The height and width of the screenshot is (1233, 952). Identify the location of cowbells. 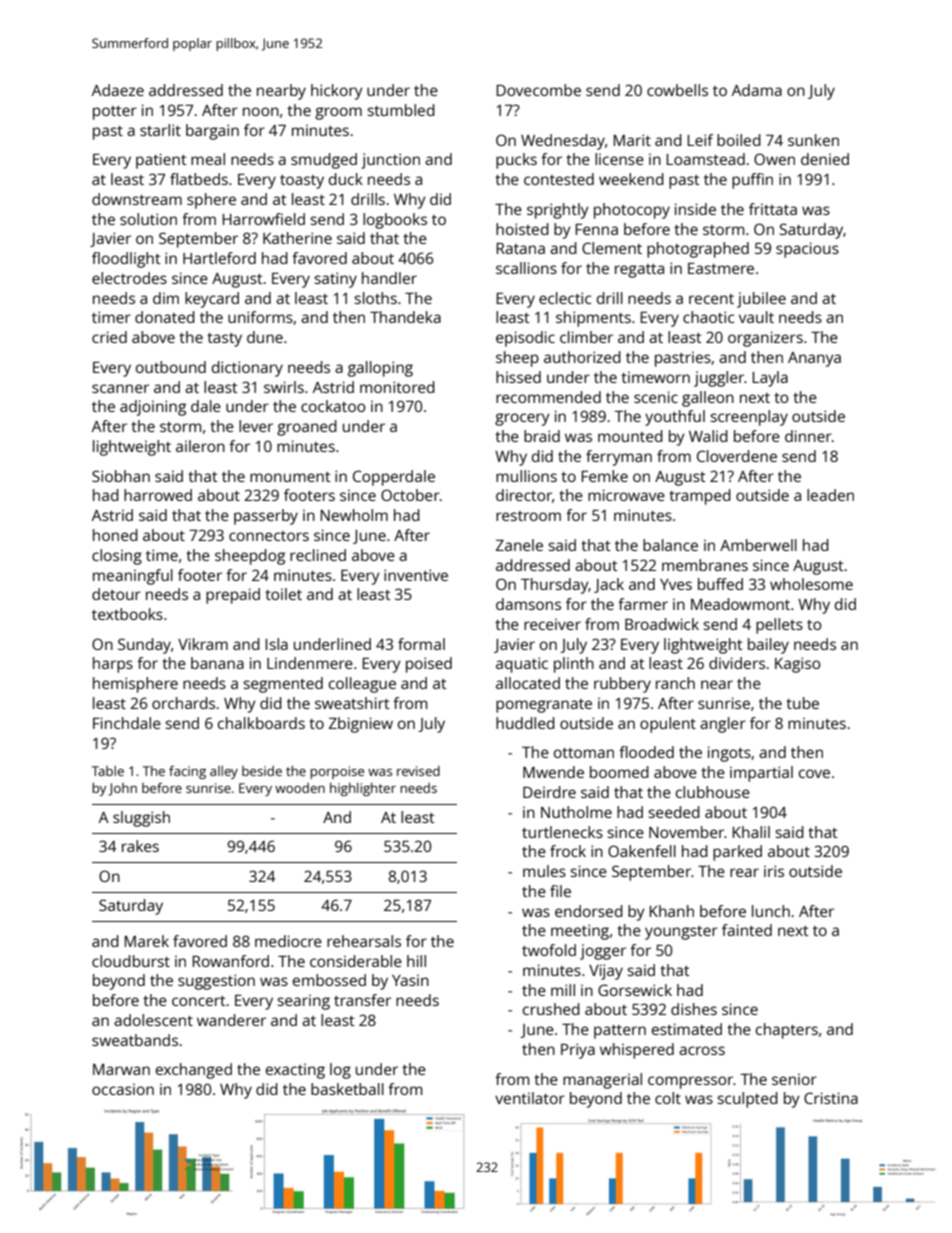
(677, 90).
